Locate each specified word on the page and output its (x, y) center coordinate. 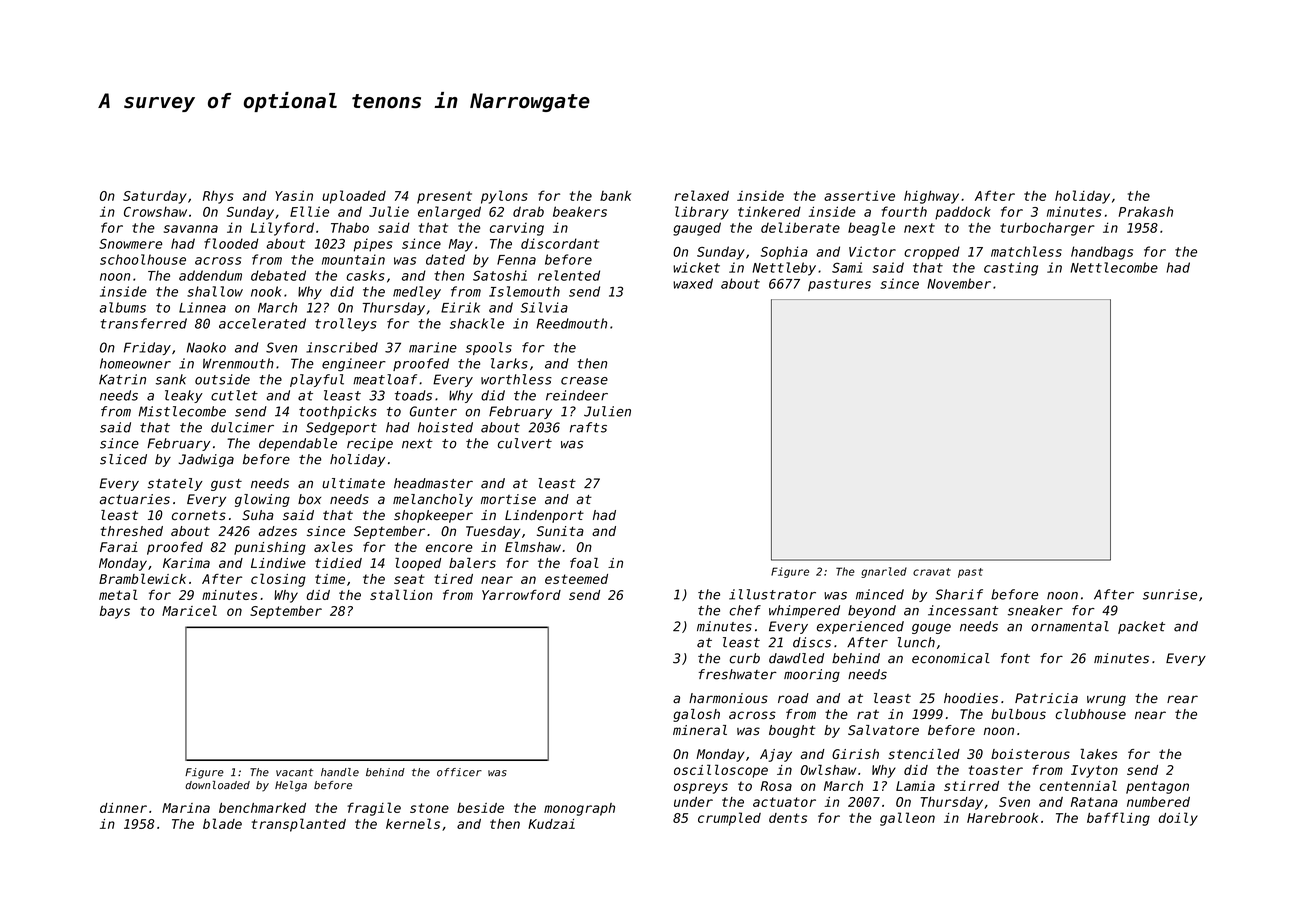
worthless (516, 379)
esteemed (576, 579)
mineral (700, 730)
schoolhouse (143, 259)
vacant (295, 773)
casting (1011, 269)
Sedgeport (341, 428)
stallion (401, 594)
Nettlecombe (1114, 267)
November (959, 283)
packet (1141, 627)
